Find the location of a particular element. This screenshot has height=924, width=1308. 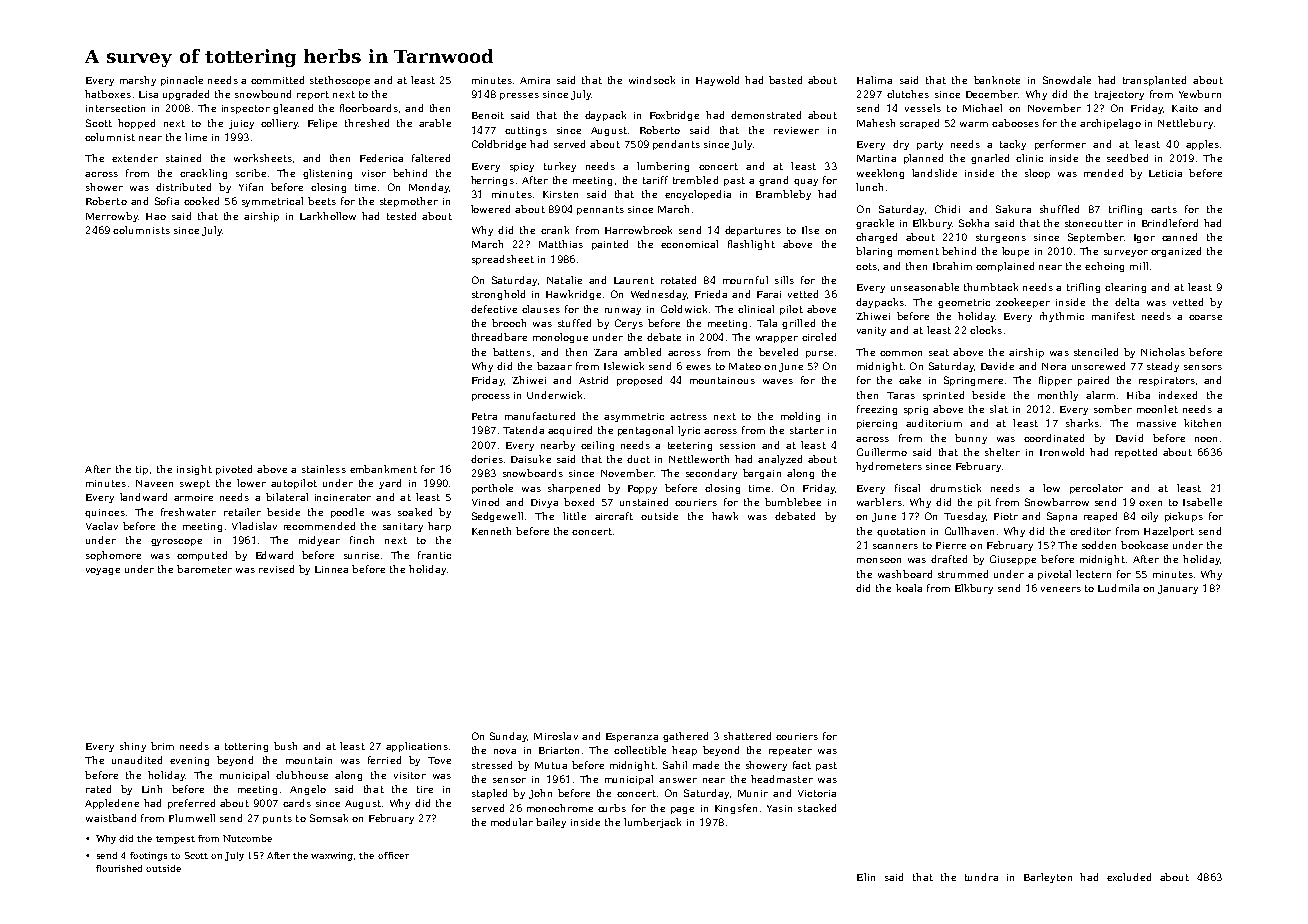

tip is located at coordinates (142, 470).
